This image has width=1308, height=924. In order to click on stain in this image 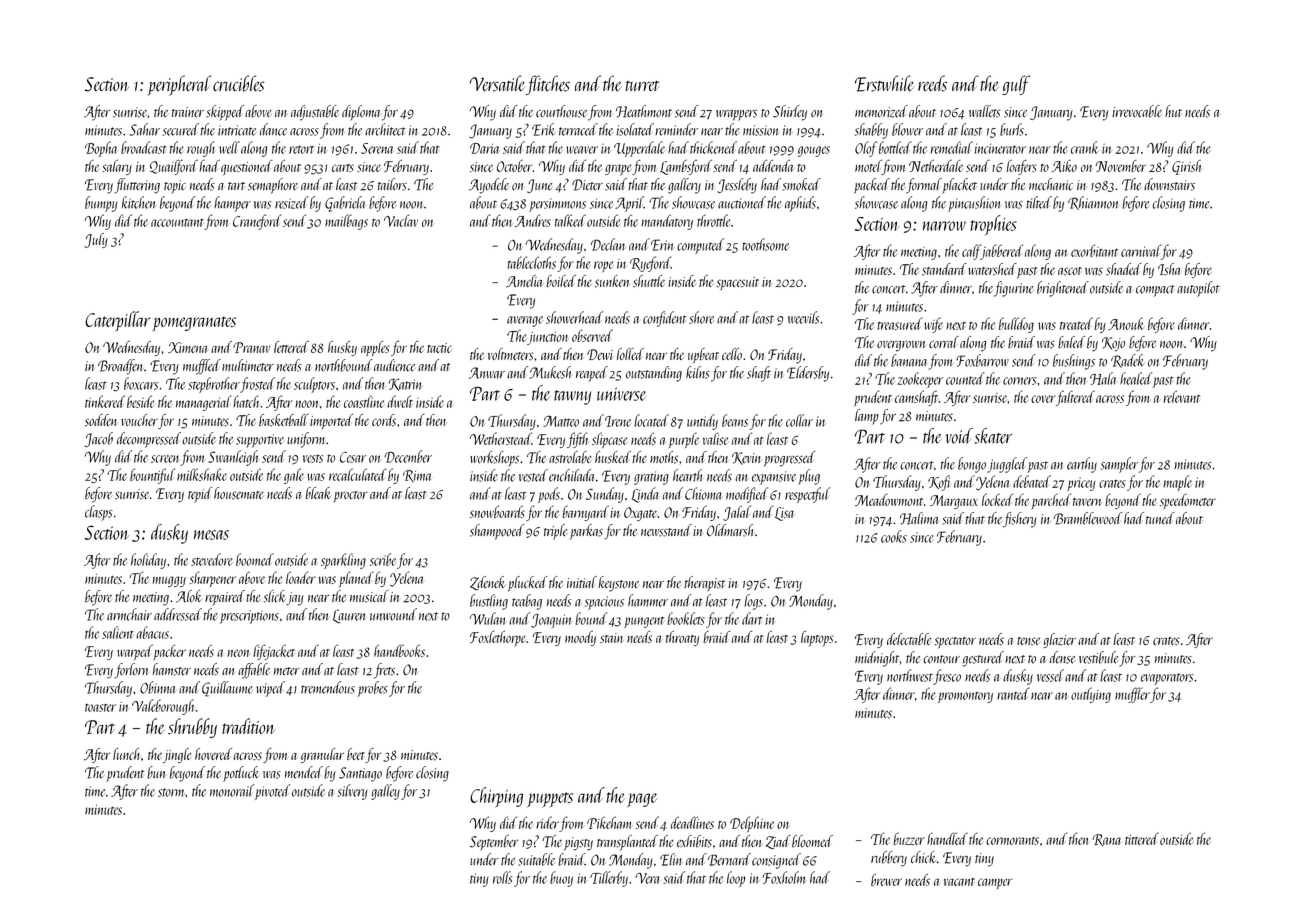, I will do `click(611, 638)`.
